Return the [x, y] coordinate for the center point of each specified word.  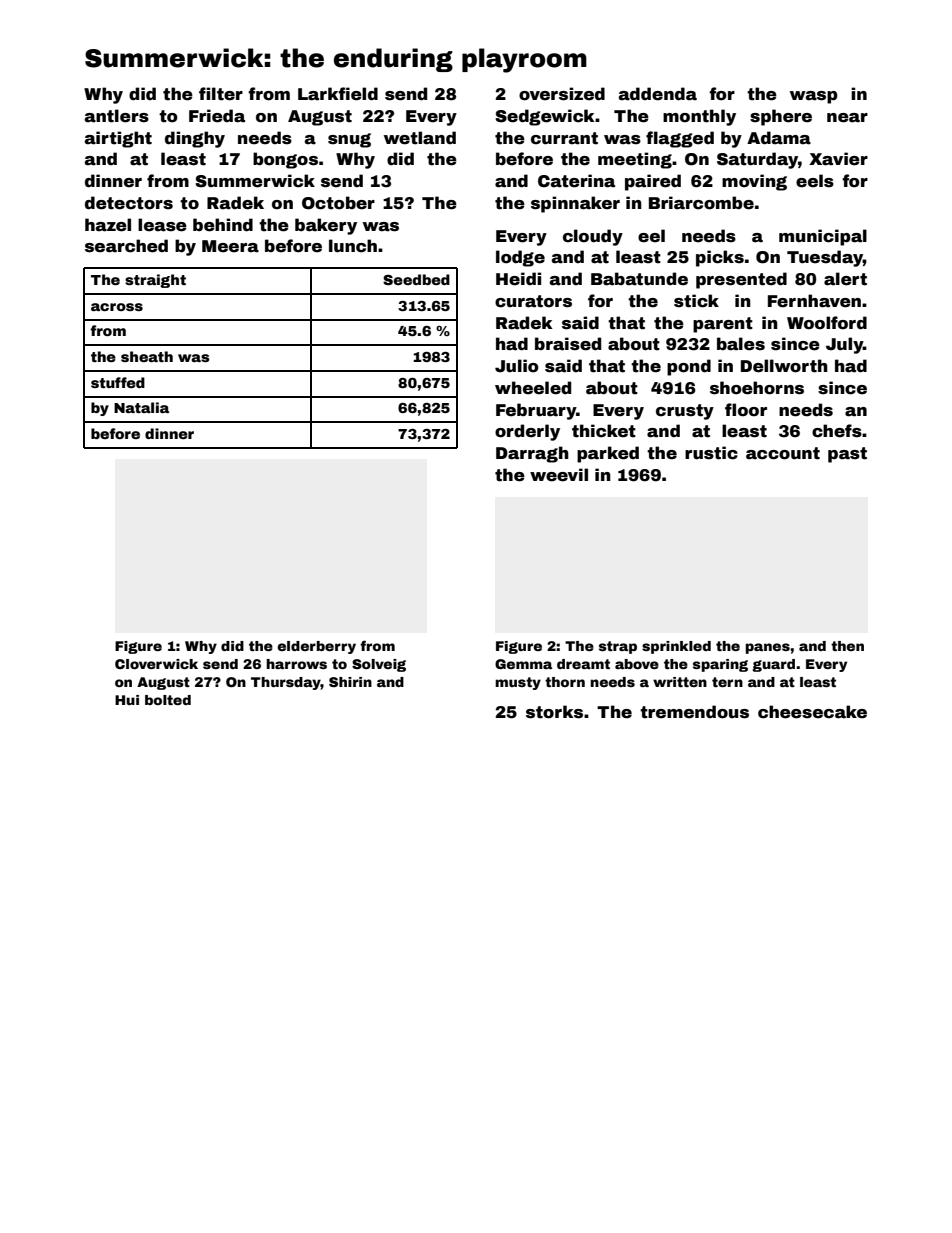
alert [845, 279]
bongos [285, 160]
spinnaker [575, 204]
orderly [527, 432]
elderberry [316, 647]
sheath [147, 356]
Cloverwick [156, 664]
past [847, 455]
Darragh [532, 454]
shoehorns [757, 388]
